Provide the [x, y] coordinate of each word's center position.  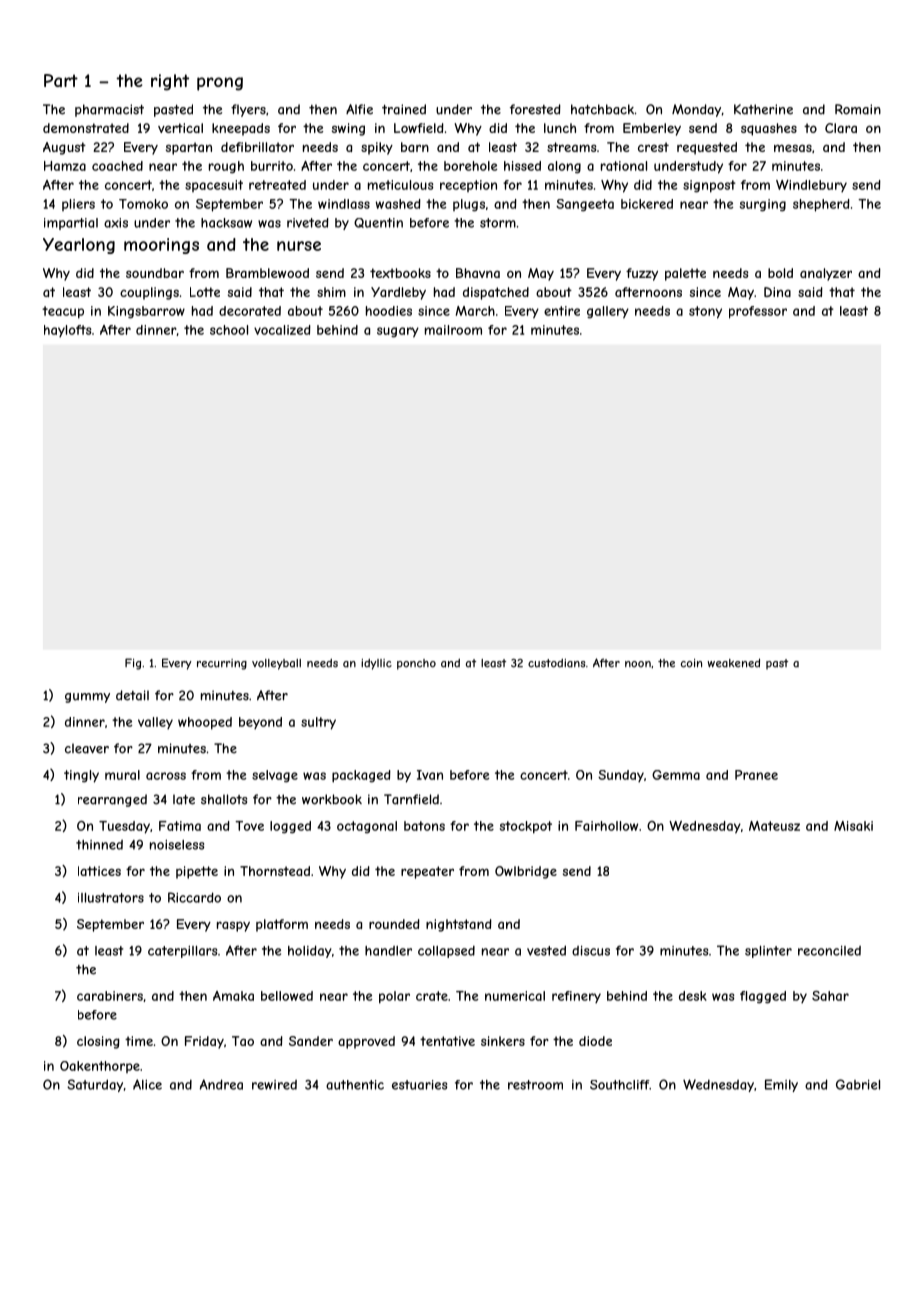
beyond [260, 723]
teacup [63, 312]
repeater [427, 872]
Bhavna [478, 273]
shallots [224, 799]
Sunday [621, 776]
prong [220, 84]
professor [758, 312]
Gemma [676, 775]
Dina [777, 292]
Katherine [763, 109]
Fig [133, 664]
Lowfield [419, 128]
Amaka [233, 996]
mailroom [453, 330]
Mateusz [774, 826]
